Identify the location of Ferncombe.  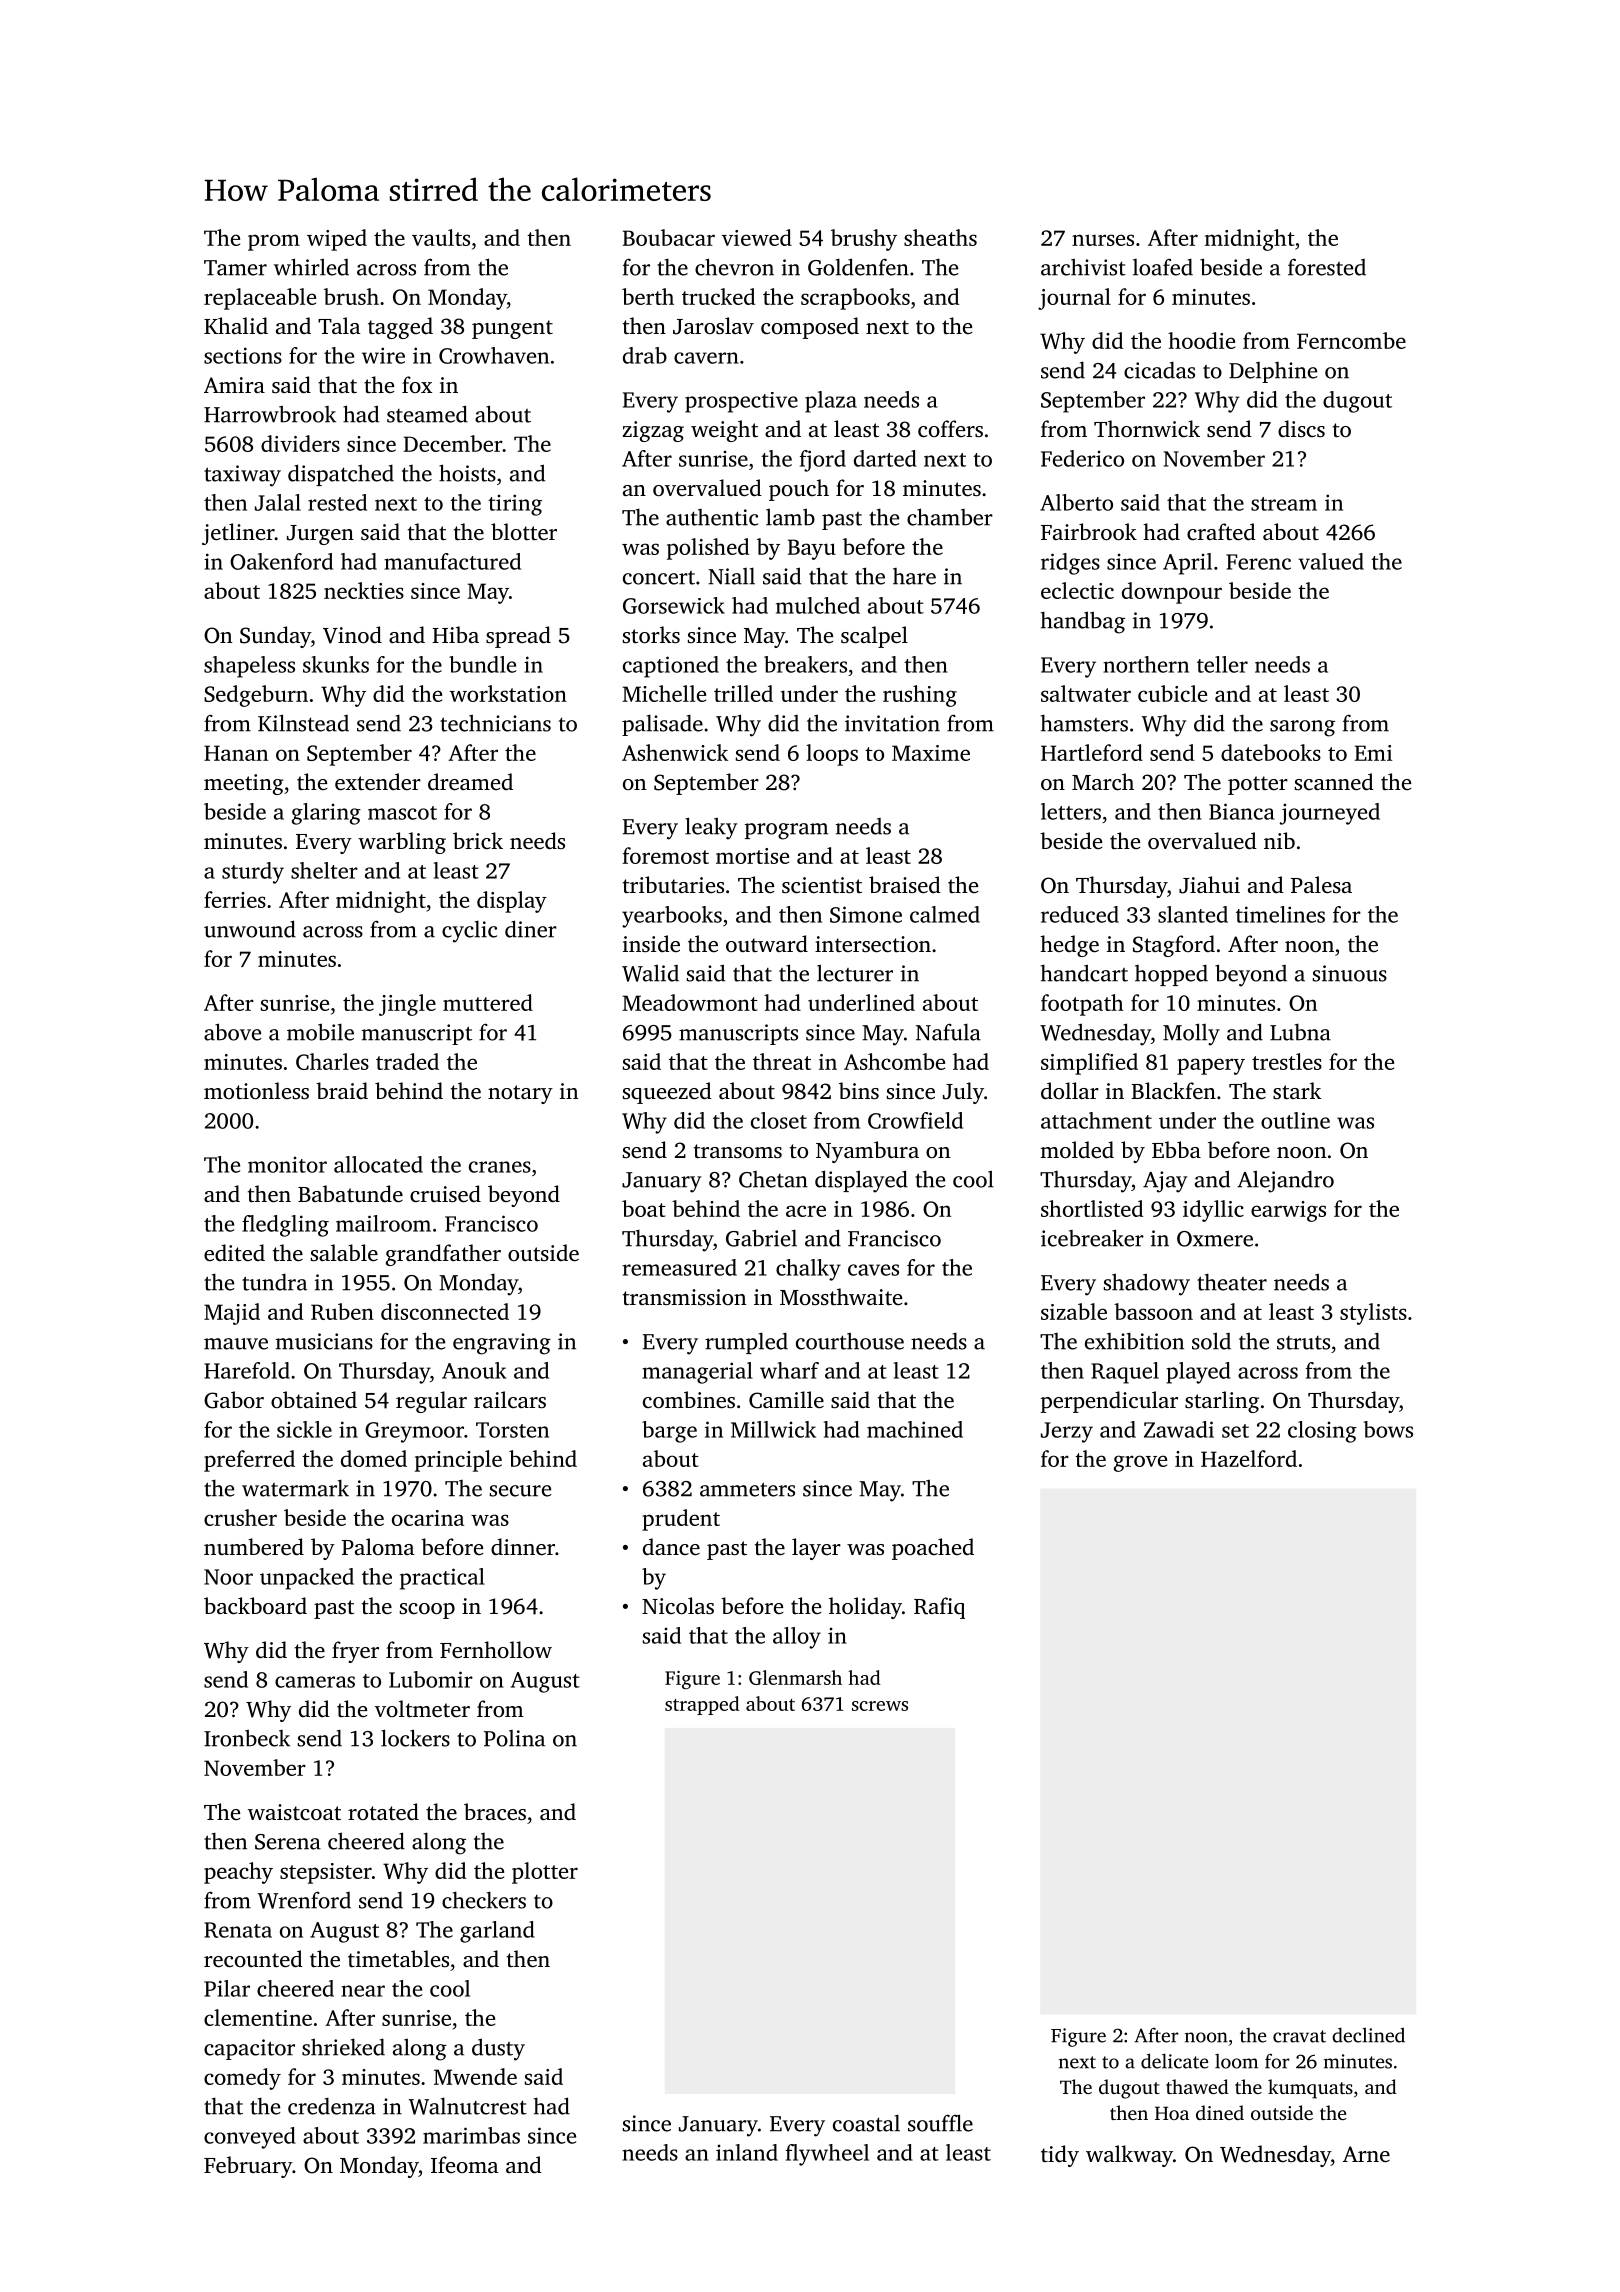
(1351, 340).
